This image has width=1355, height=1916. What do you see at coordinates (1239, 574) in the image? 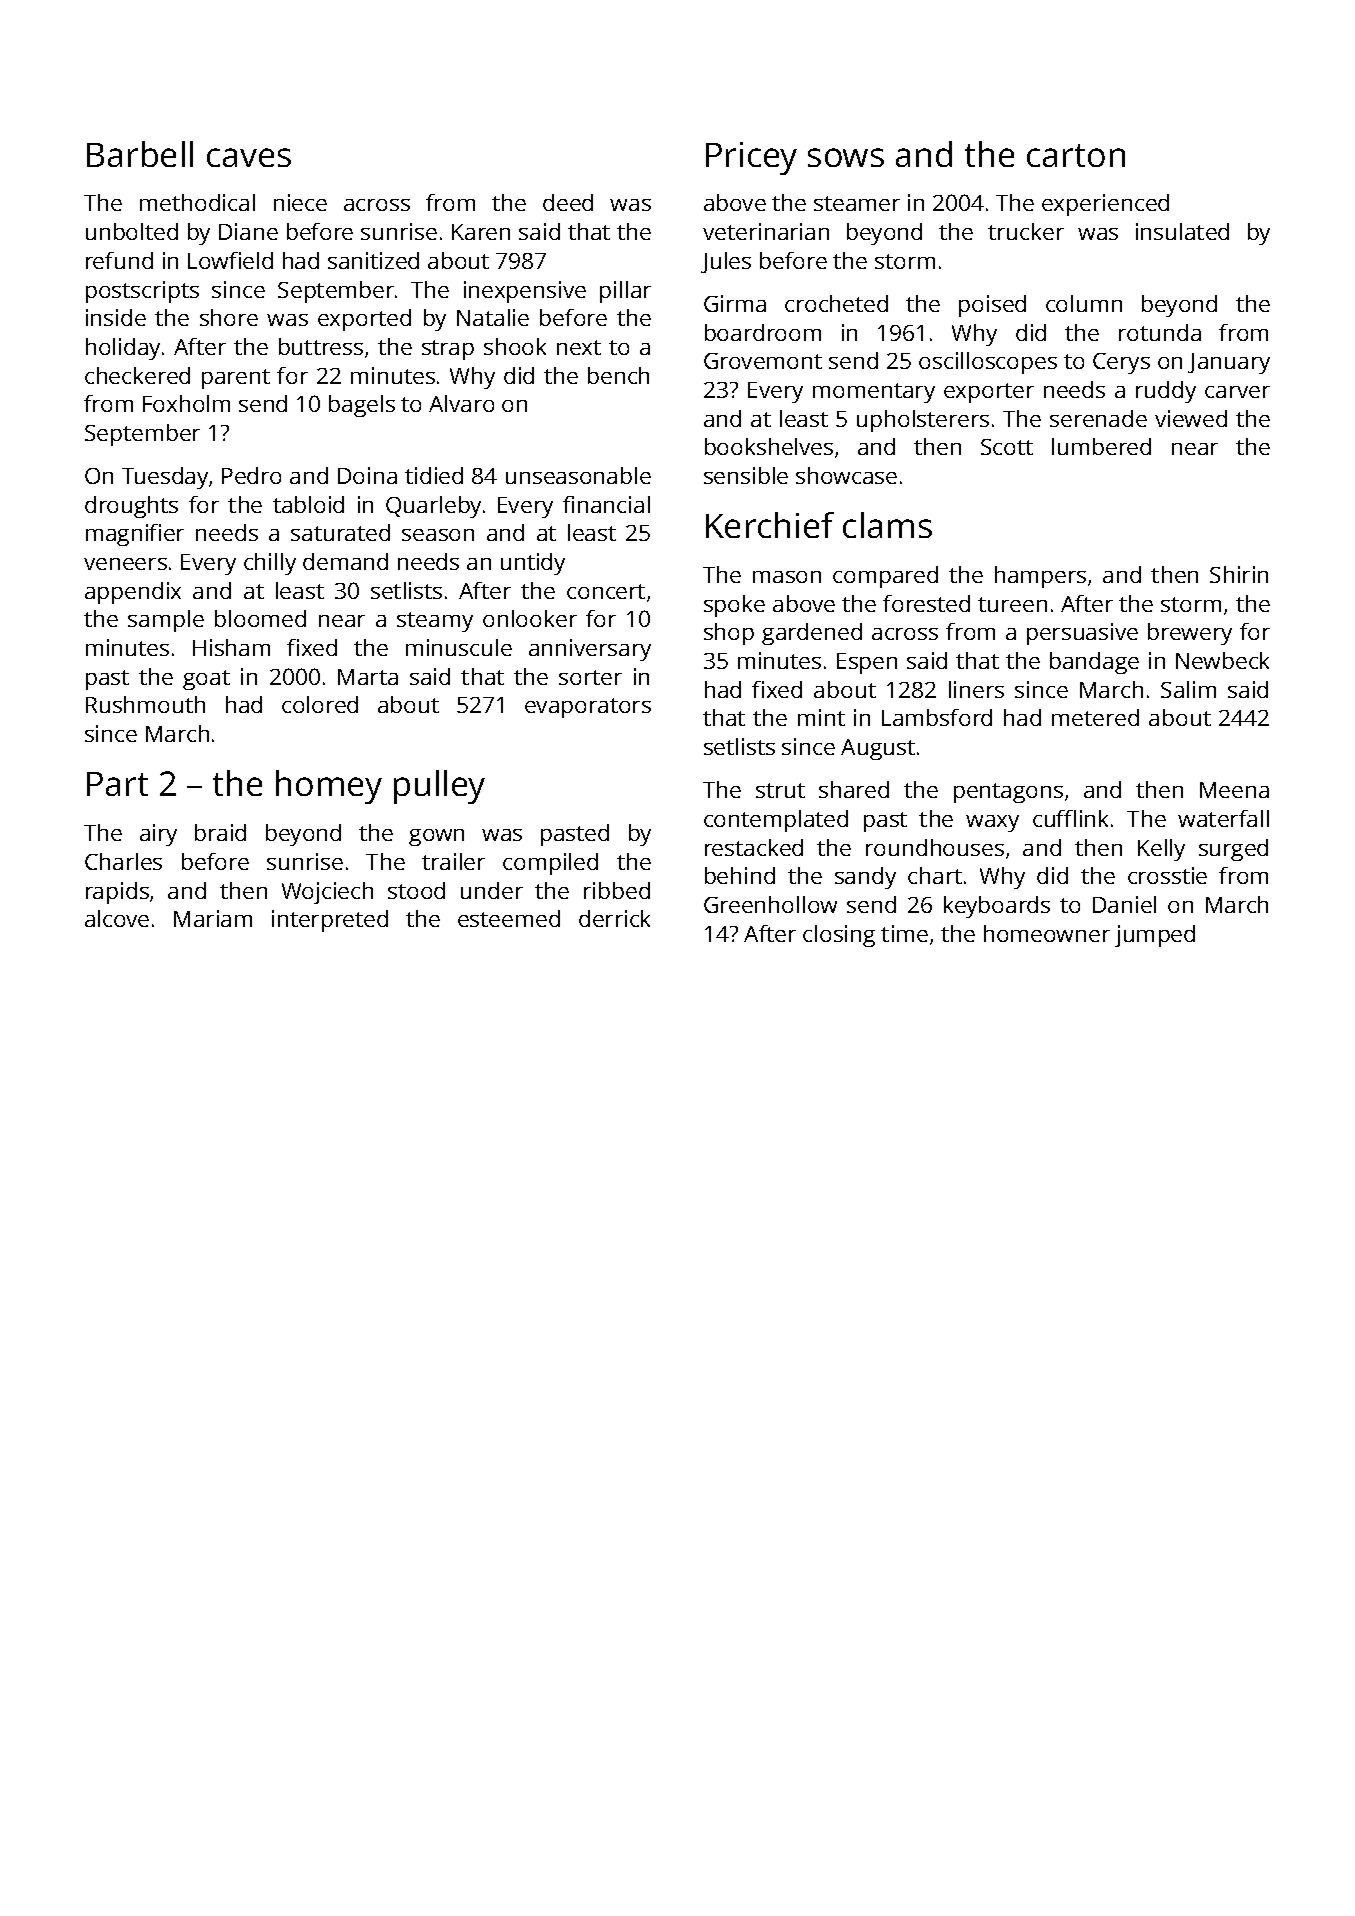
I see `Shirin` at bounding box center [1239, 574].
